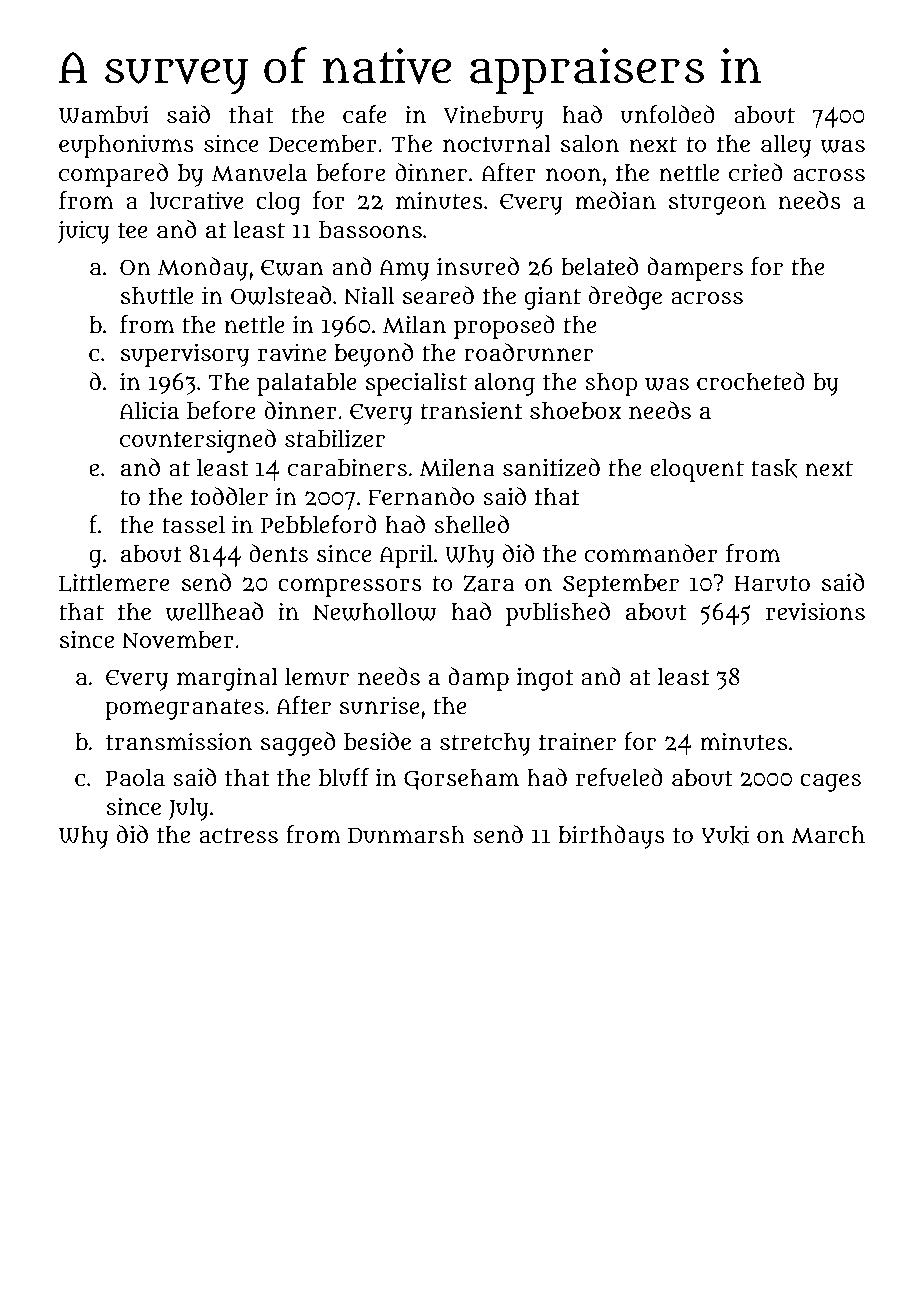 This screenshot has width=924, height=1308. I want to click on ingot, so click(545, 679).
